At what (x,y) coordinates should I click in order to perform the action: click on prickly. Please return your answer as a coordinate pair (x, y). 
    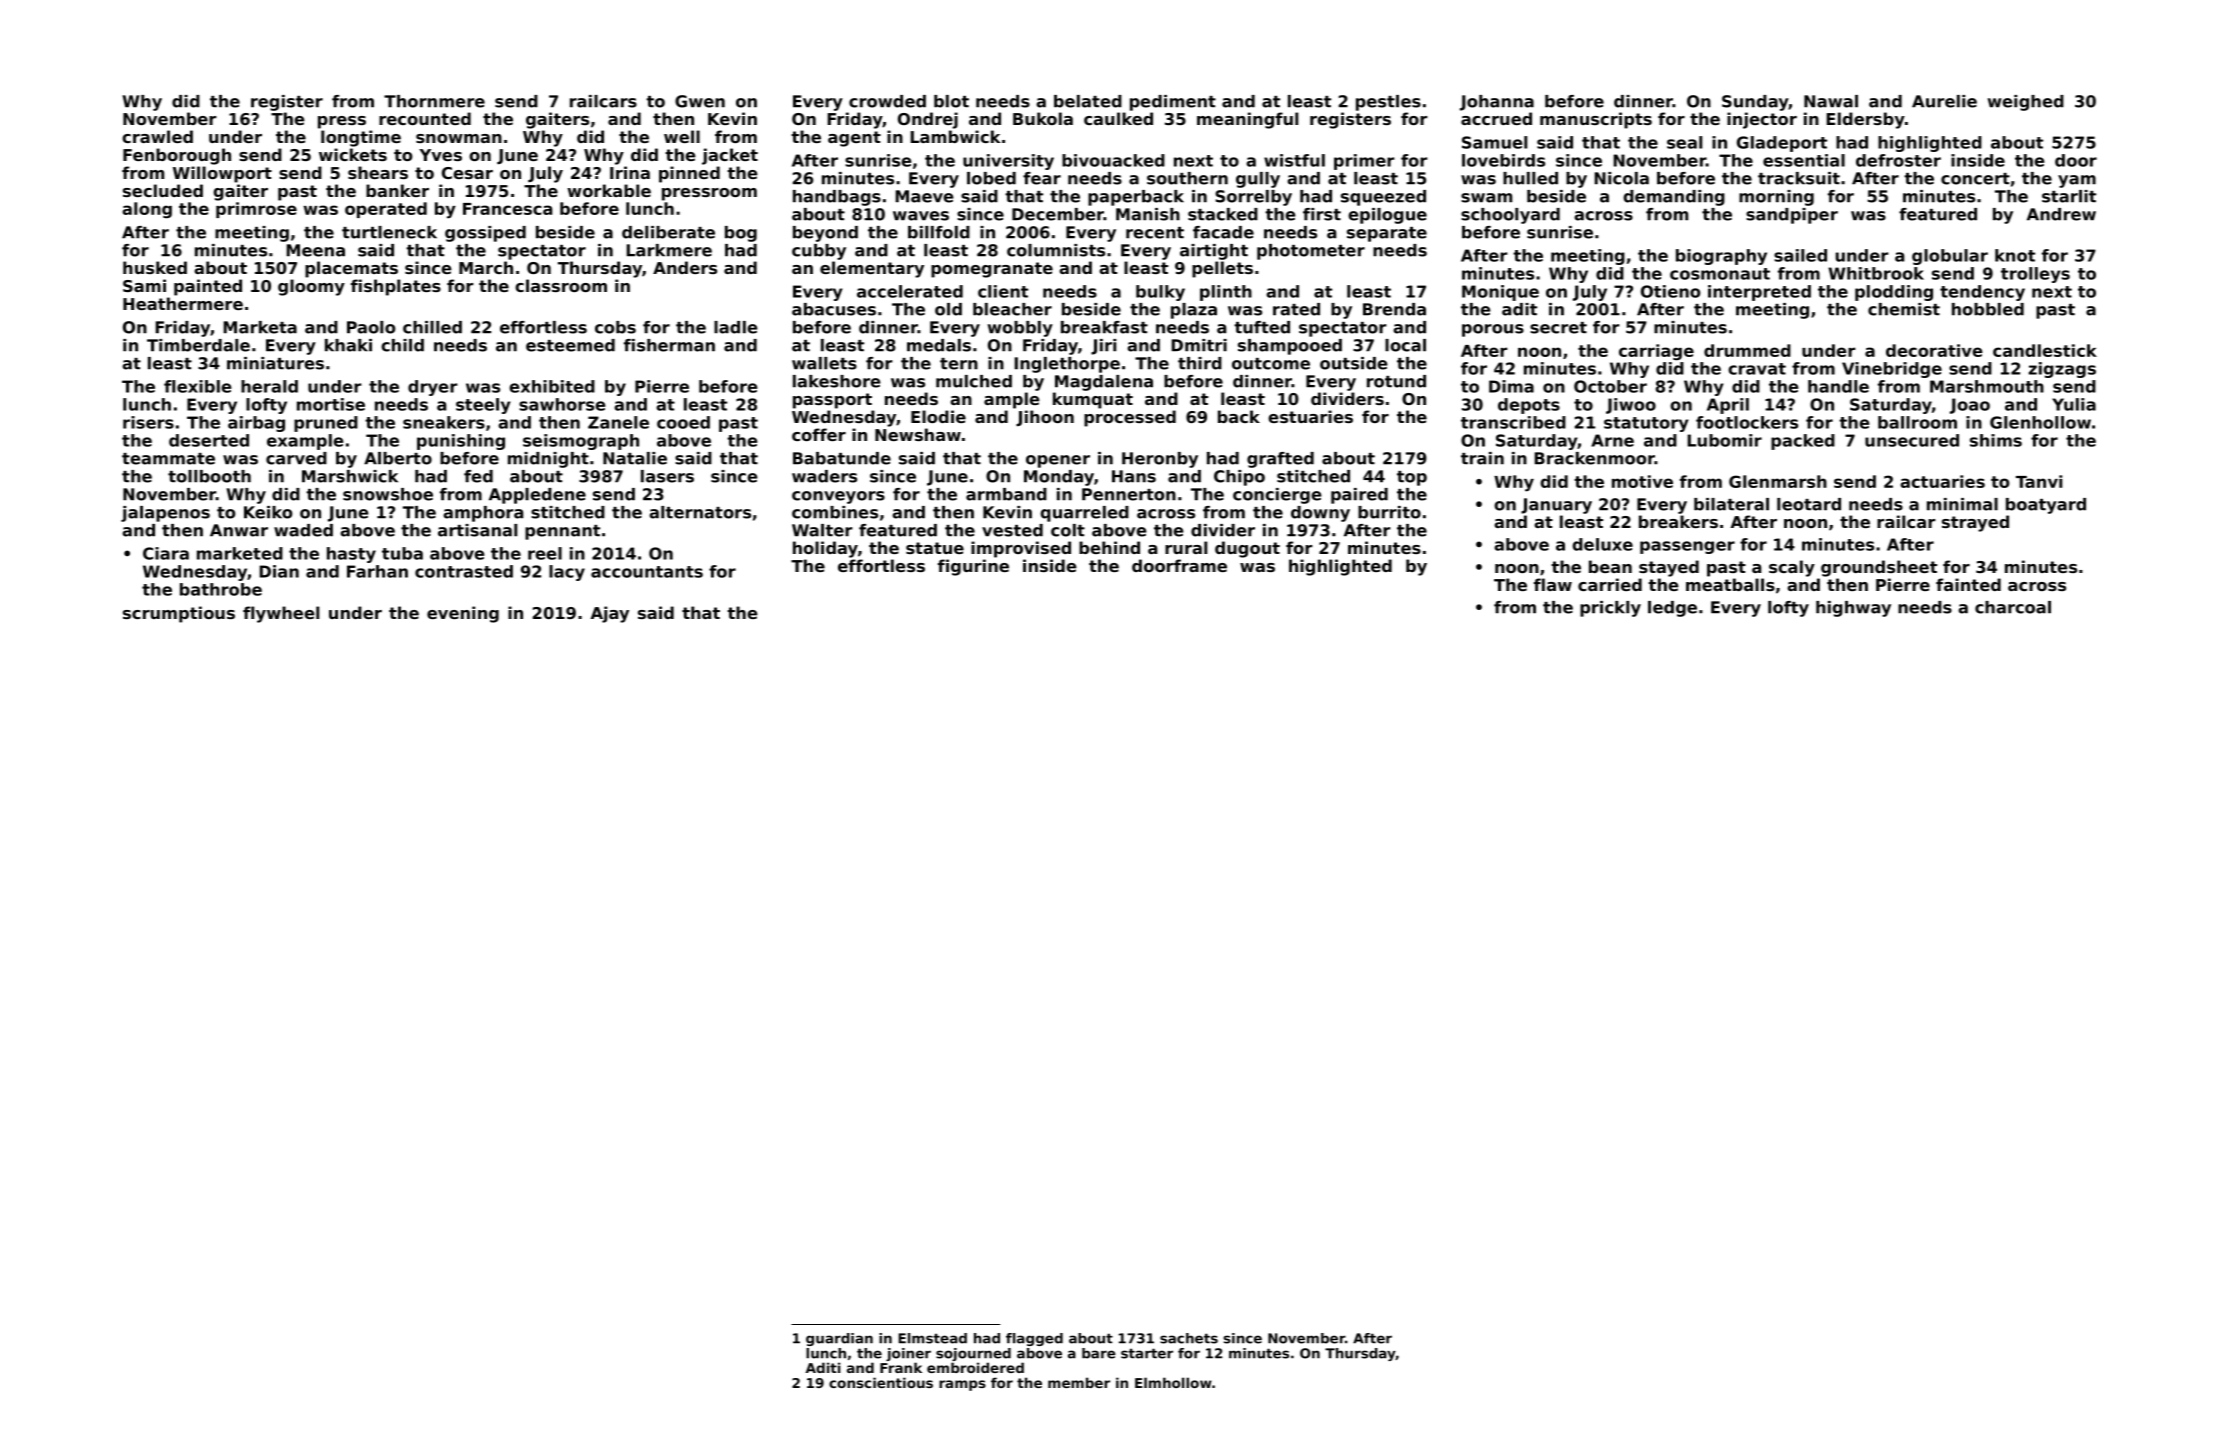
    Looking at the image, I should click on (1610, 609).
